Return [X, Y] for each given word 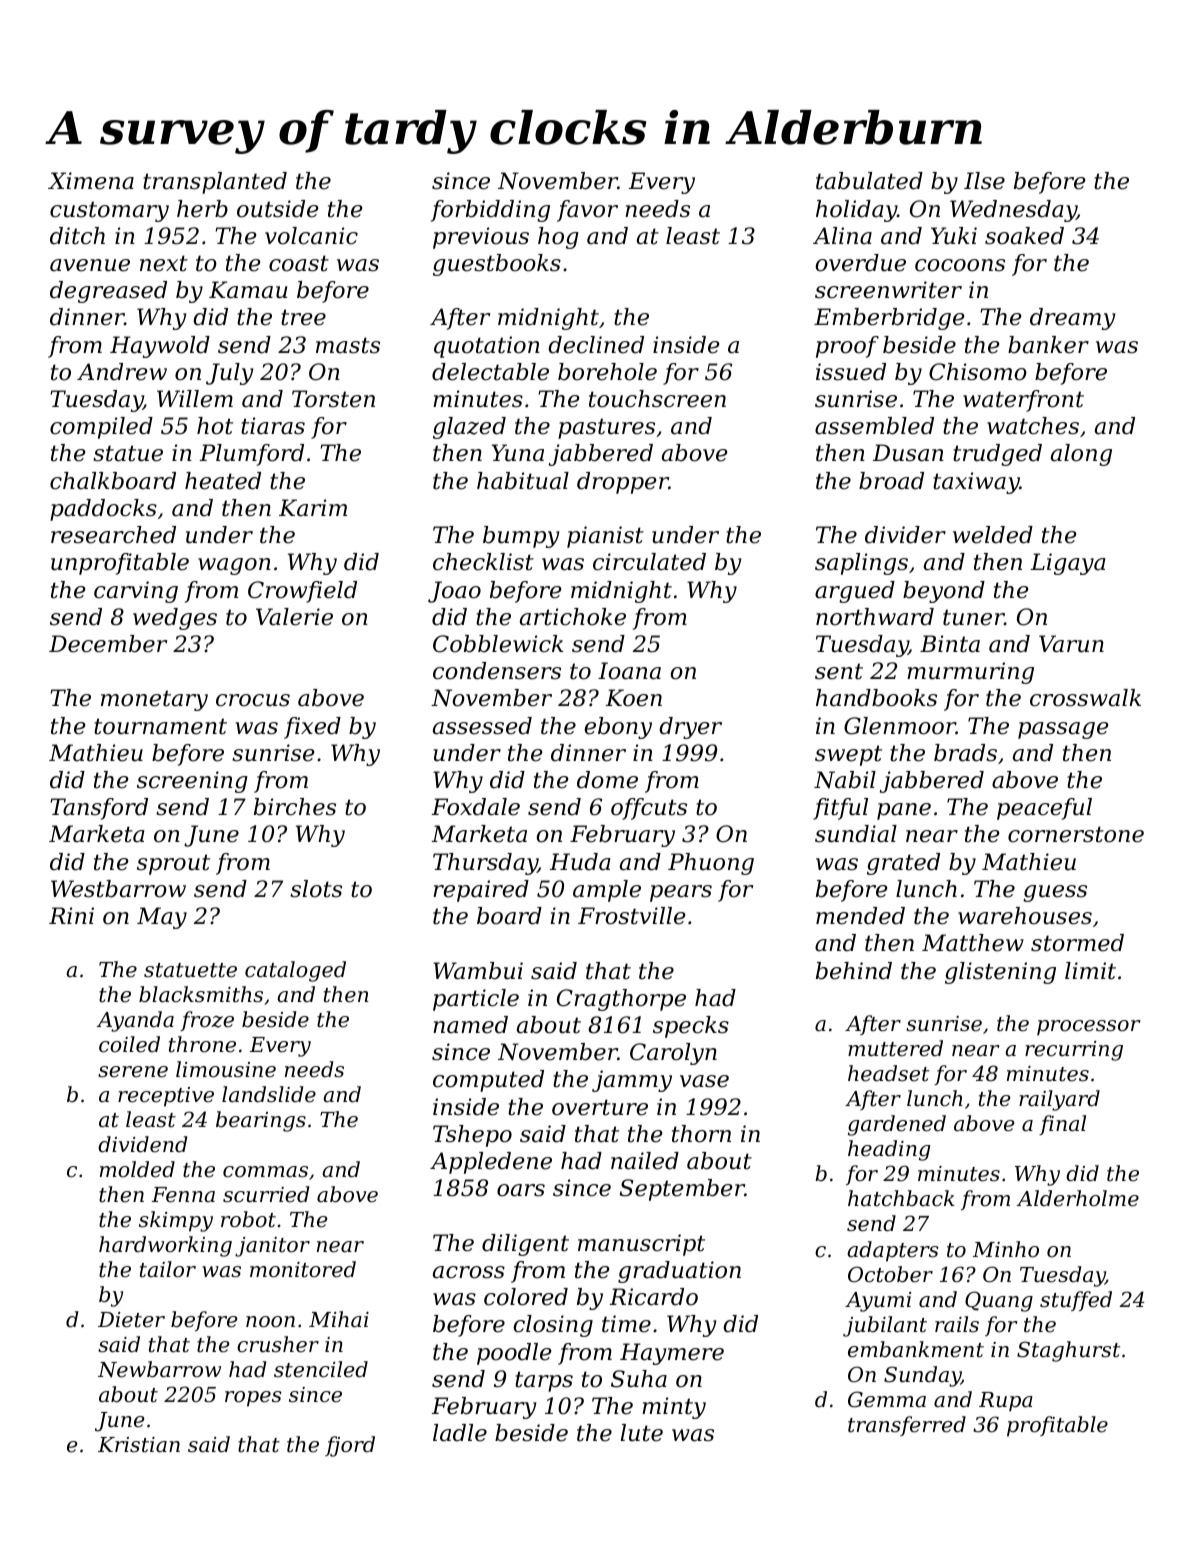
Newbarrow [159, 1369]
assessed [482, 726]
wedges [175, 619]
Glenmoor [900, 726]
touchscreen [657, 399]
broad [891, 481]
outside [277, 209]
